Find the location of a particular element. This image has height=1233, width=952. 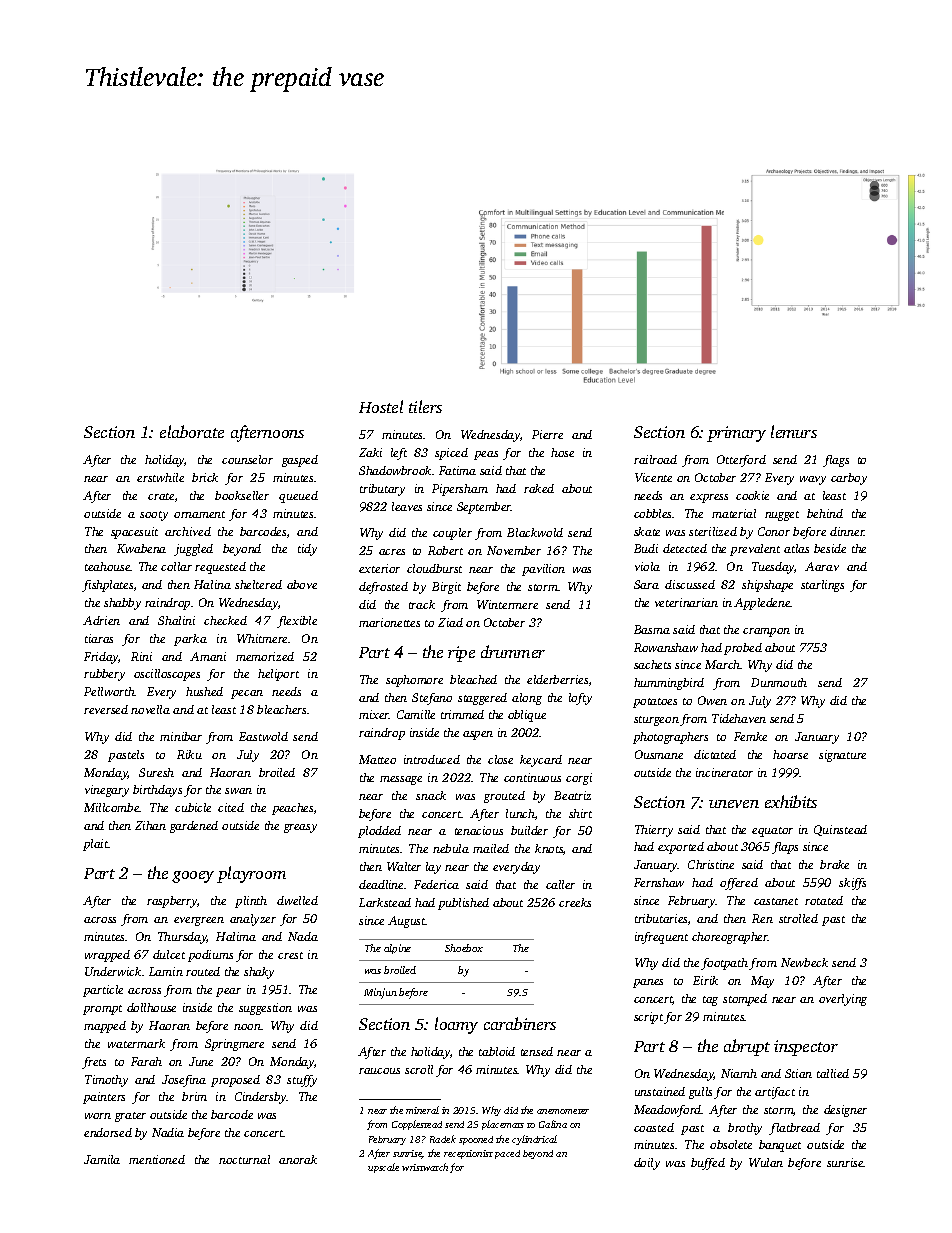

dinner is located at coordinates (847, 531).
